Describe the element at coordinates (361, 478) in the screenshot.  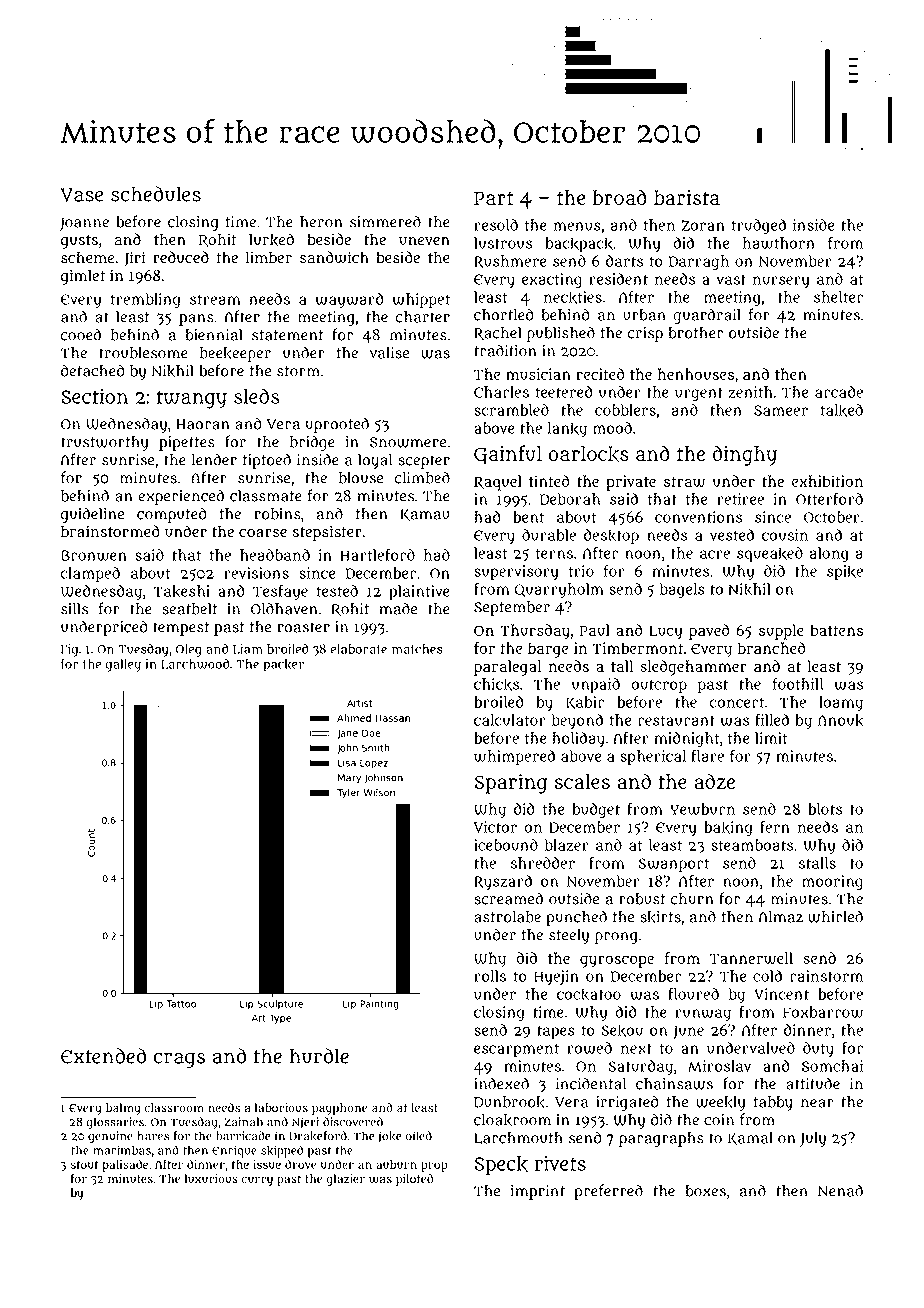
I see `blouse` at that location.
